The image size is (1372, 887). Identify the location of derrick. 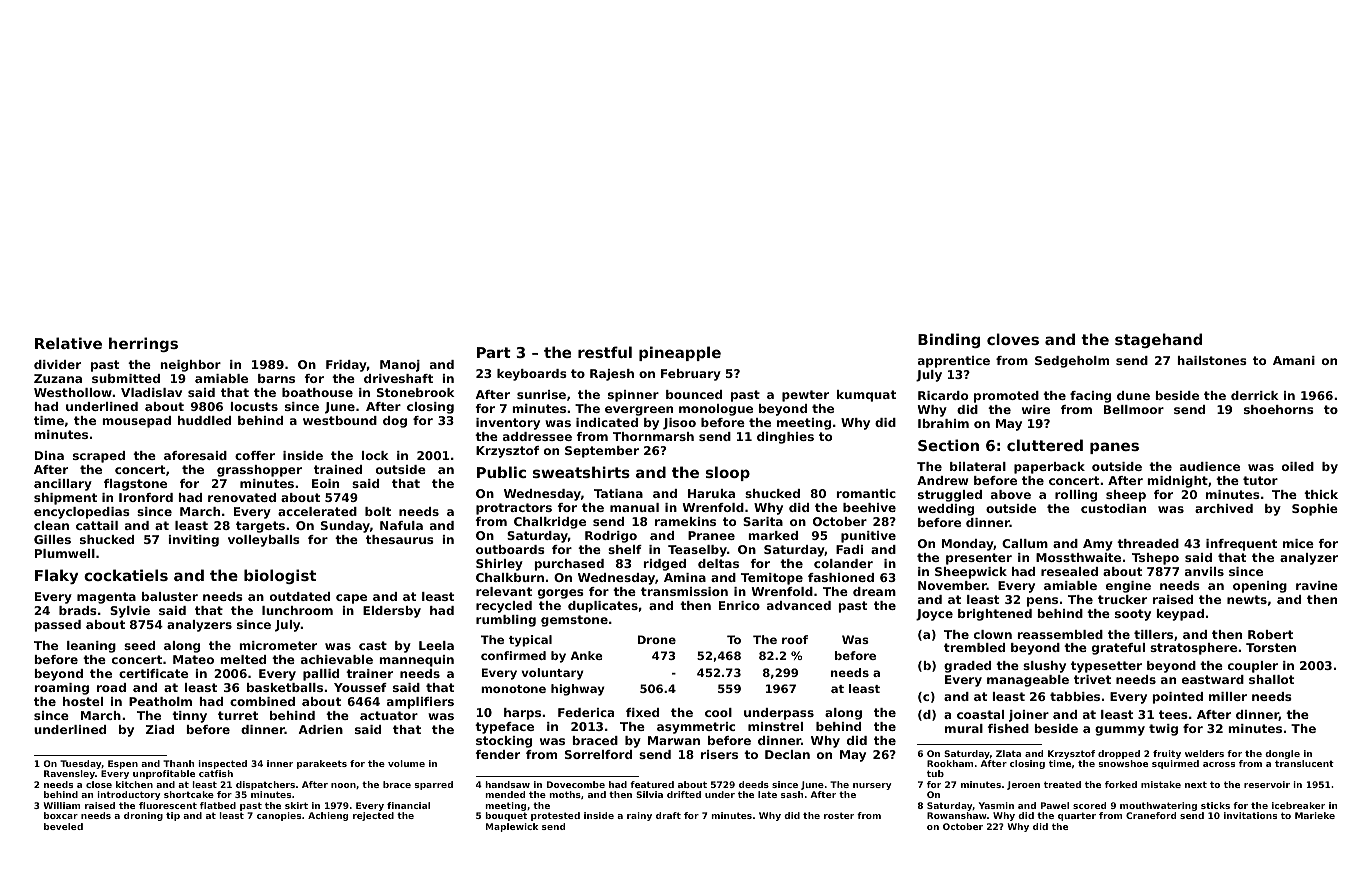
(1255, 395).
